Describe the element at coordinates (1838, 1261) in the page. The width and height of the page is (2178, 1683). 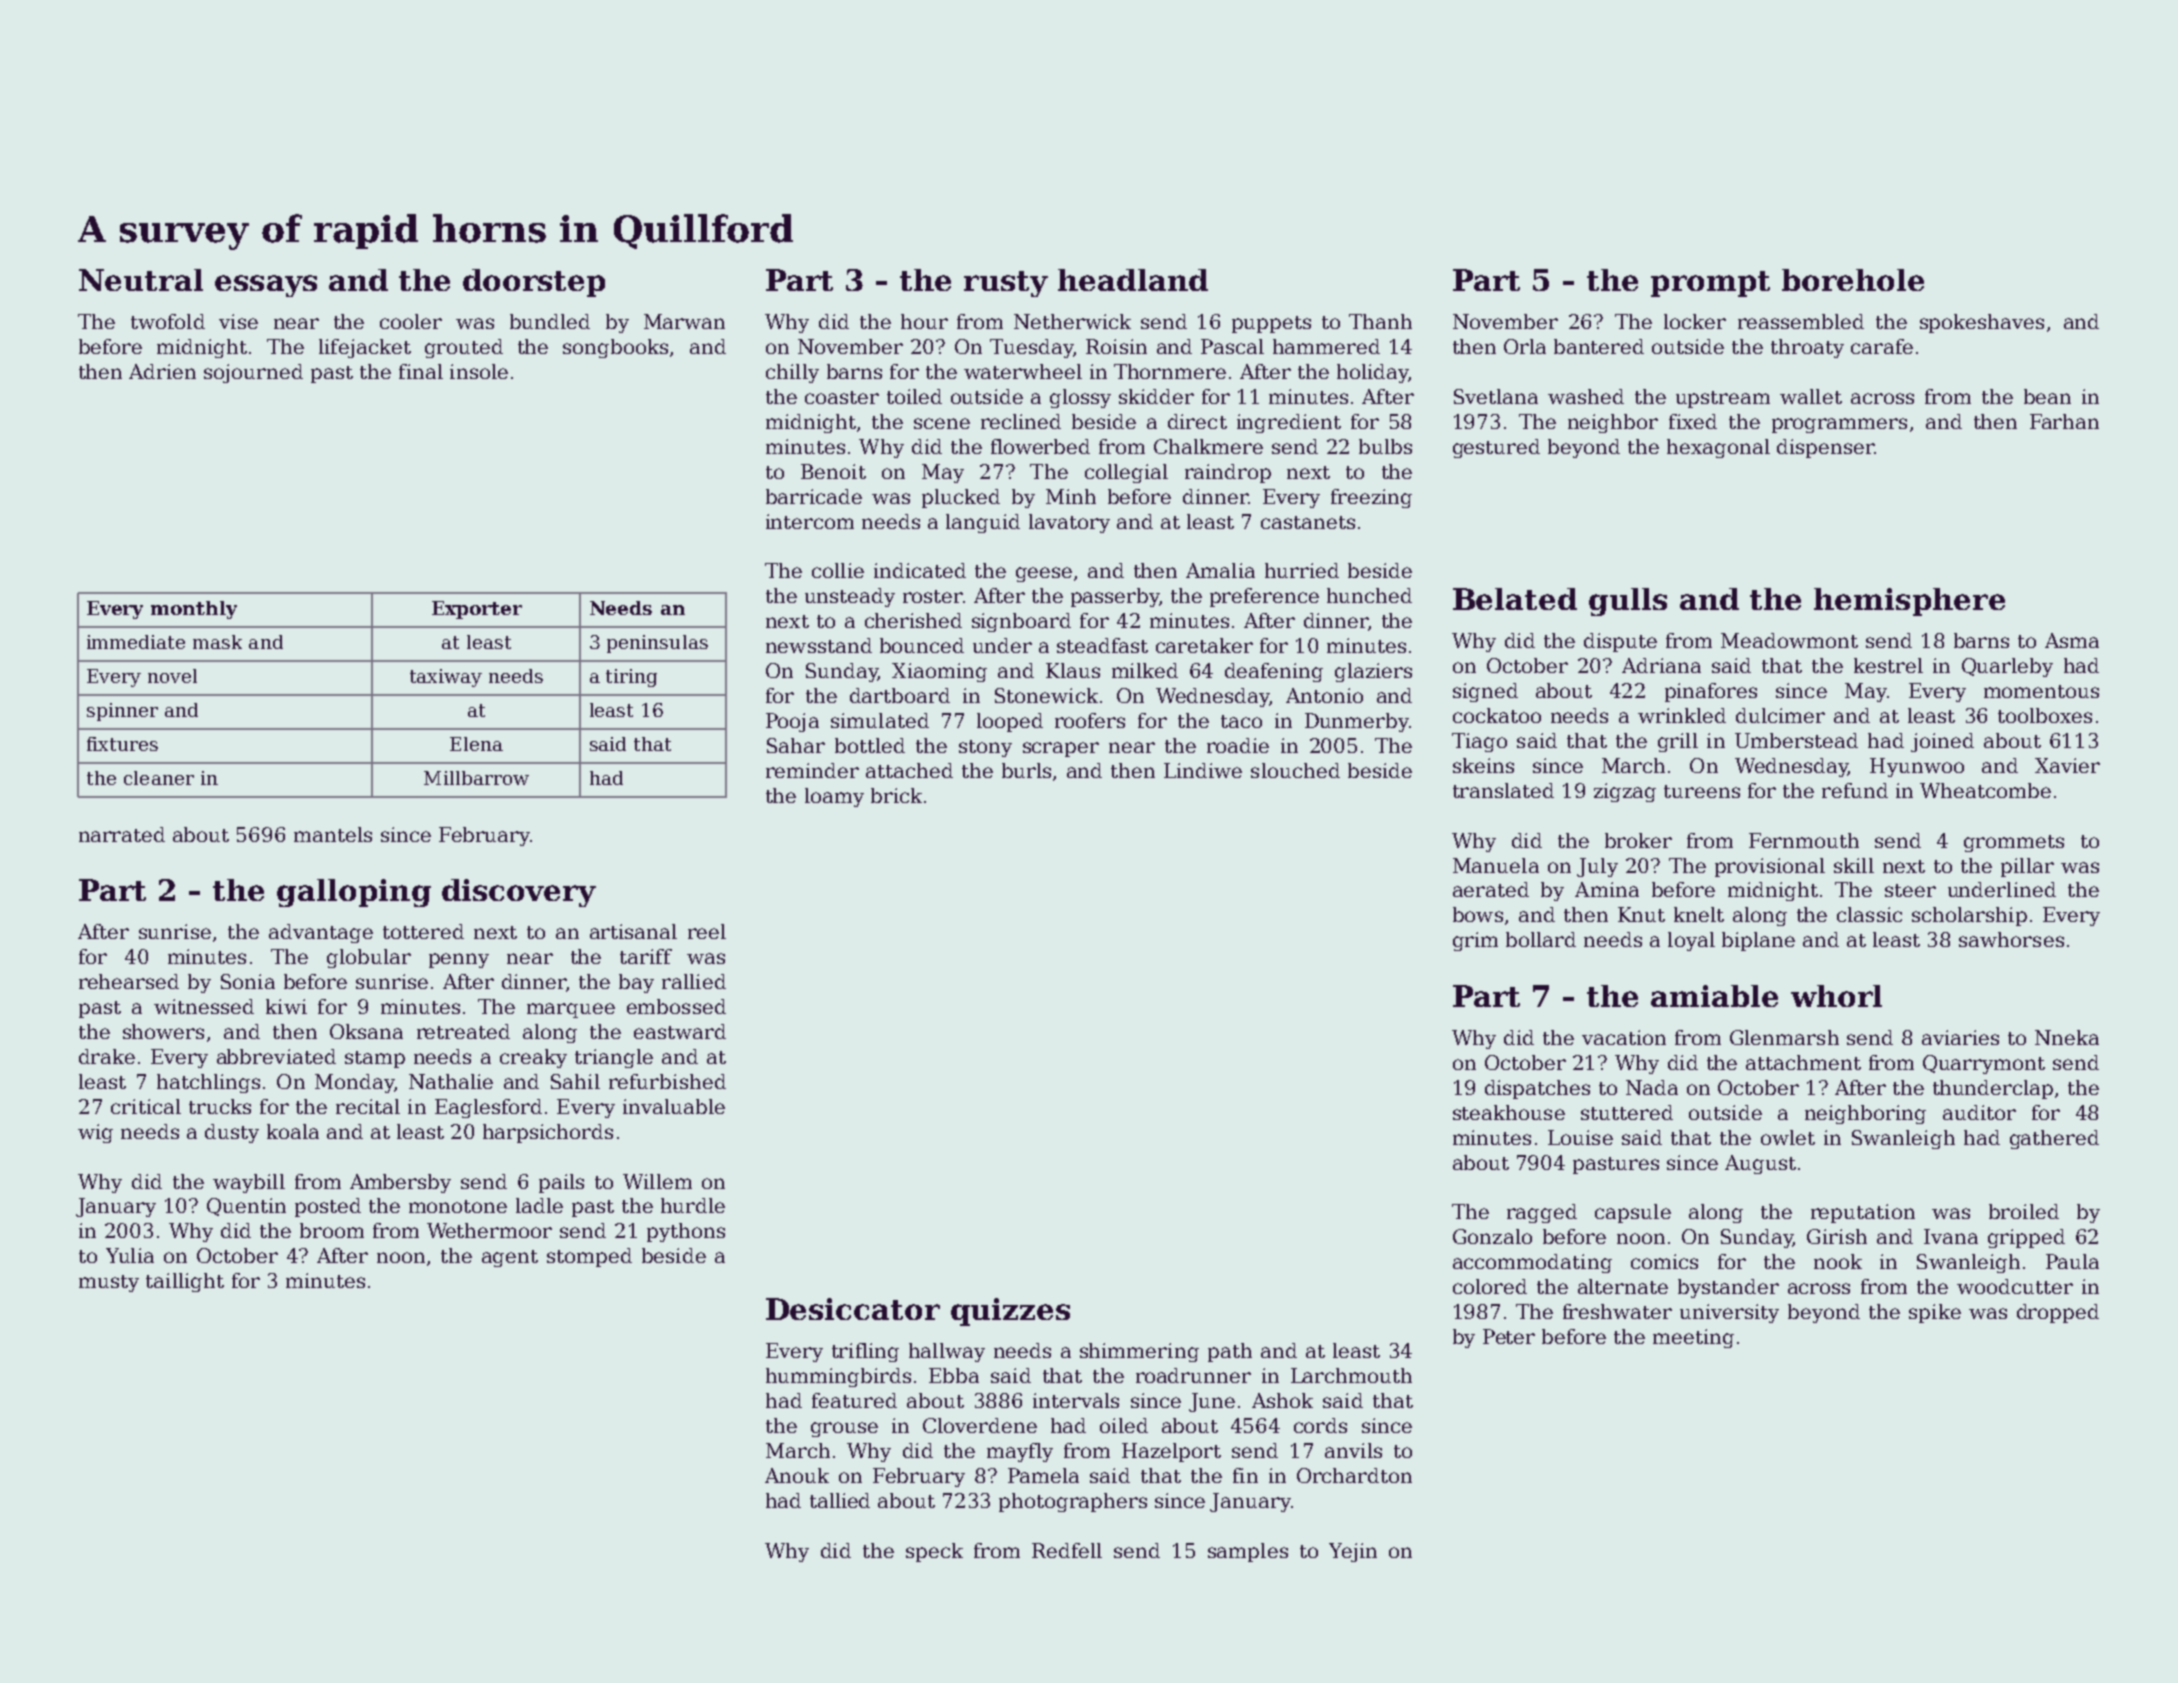
I see `nook` at that location.
